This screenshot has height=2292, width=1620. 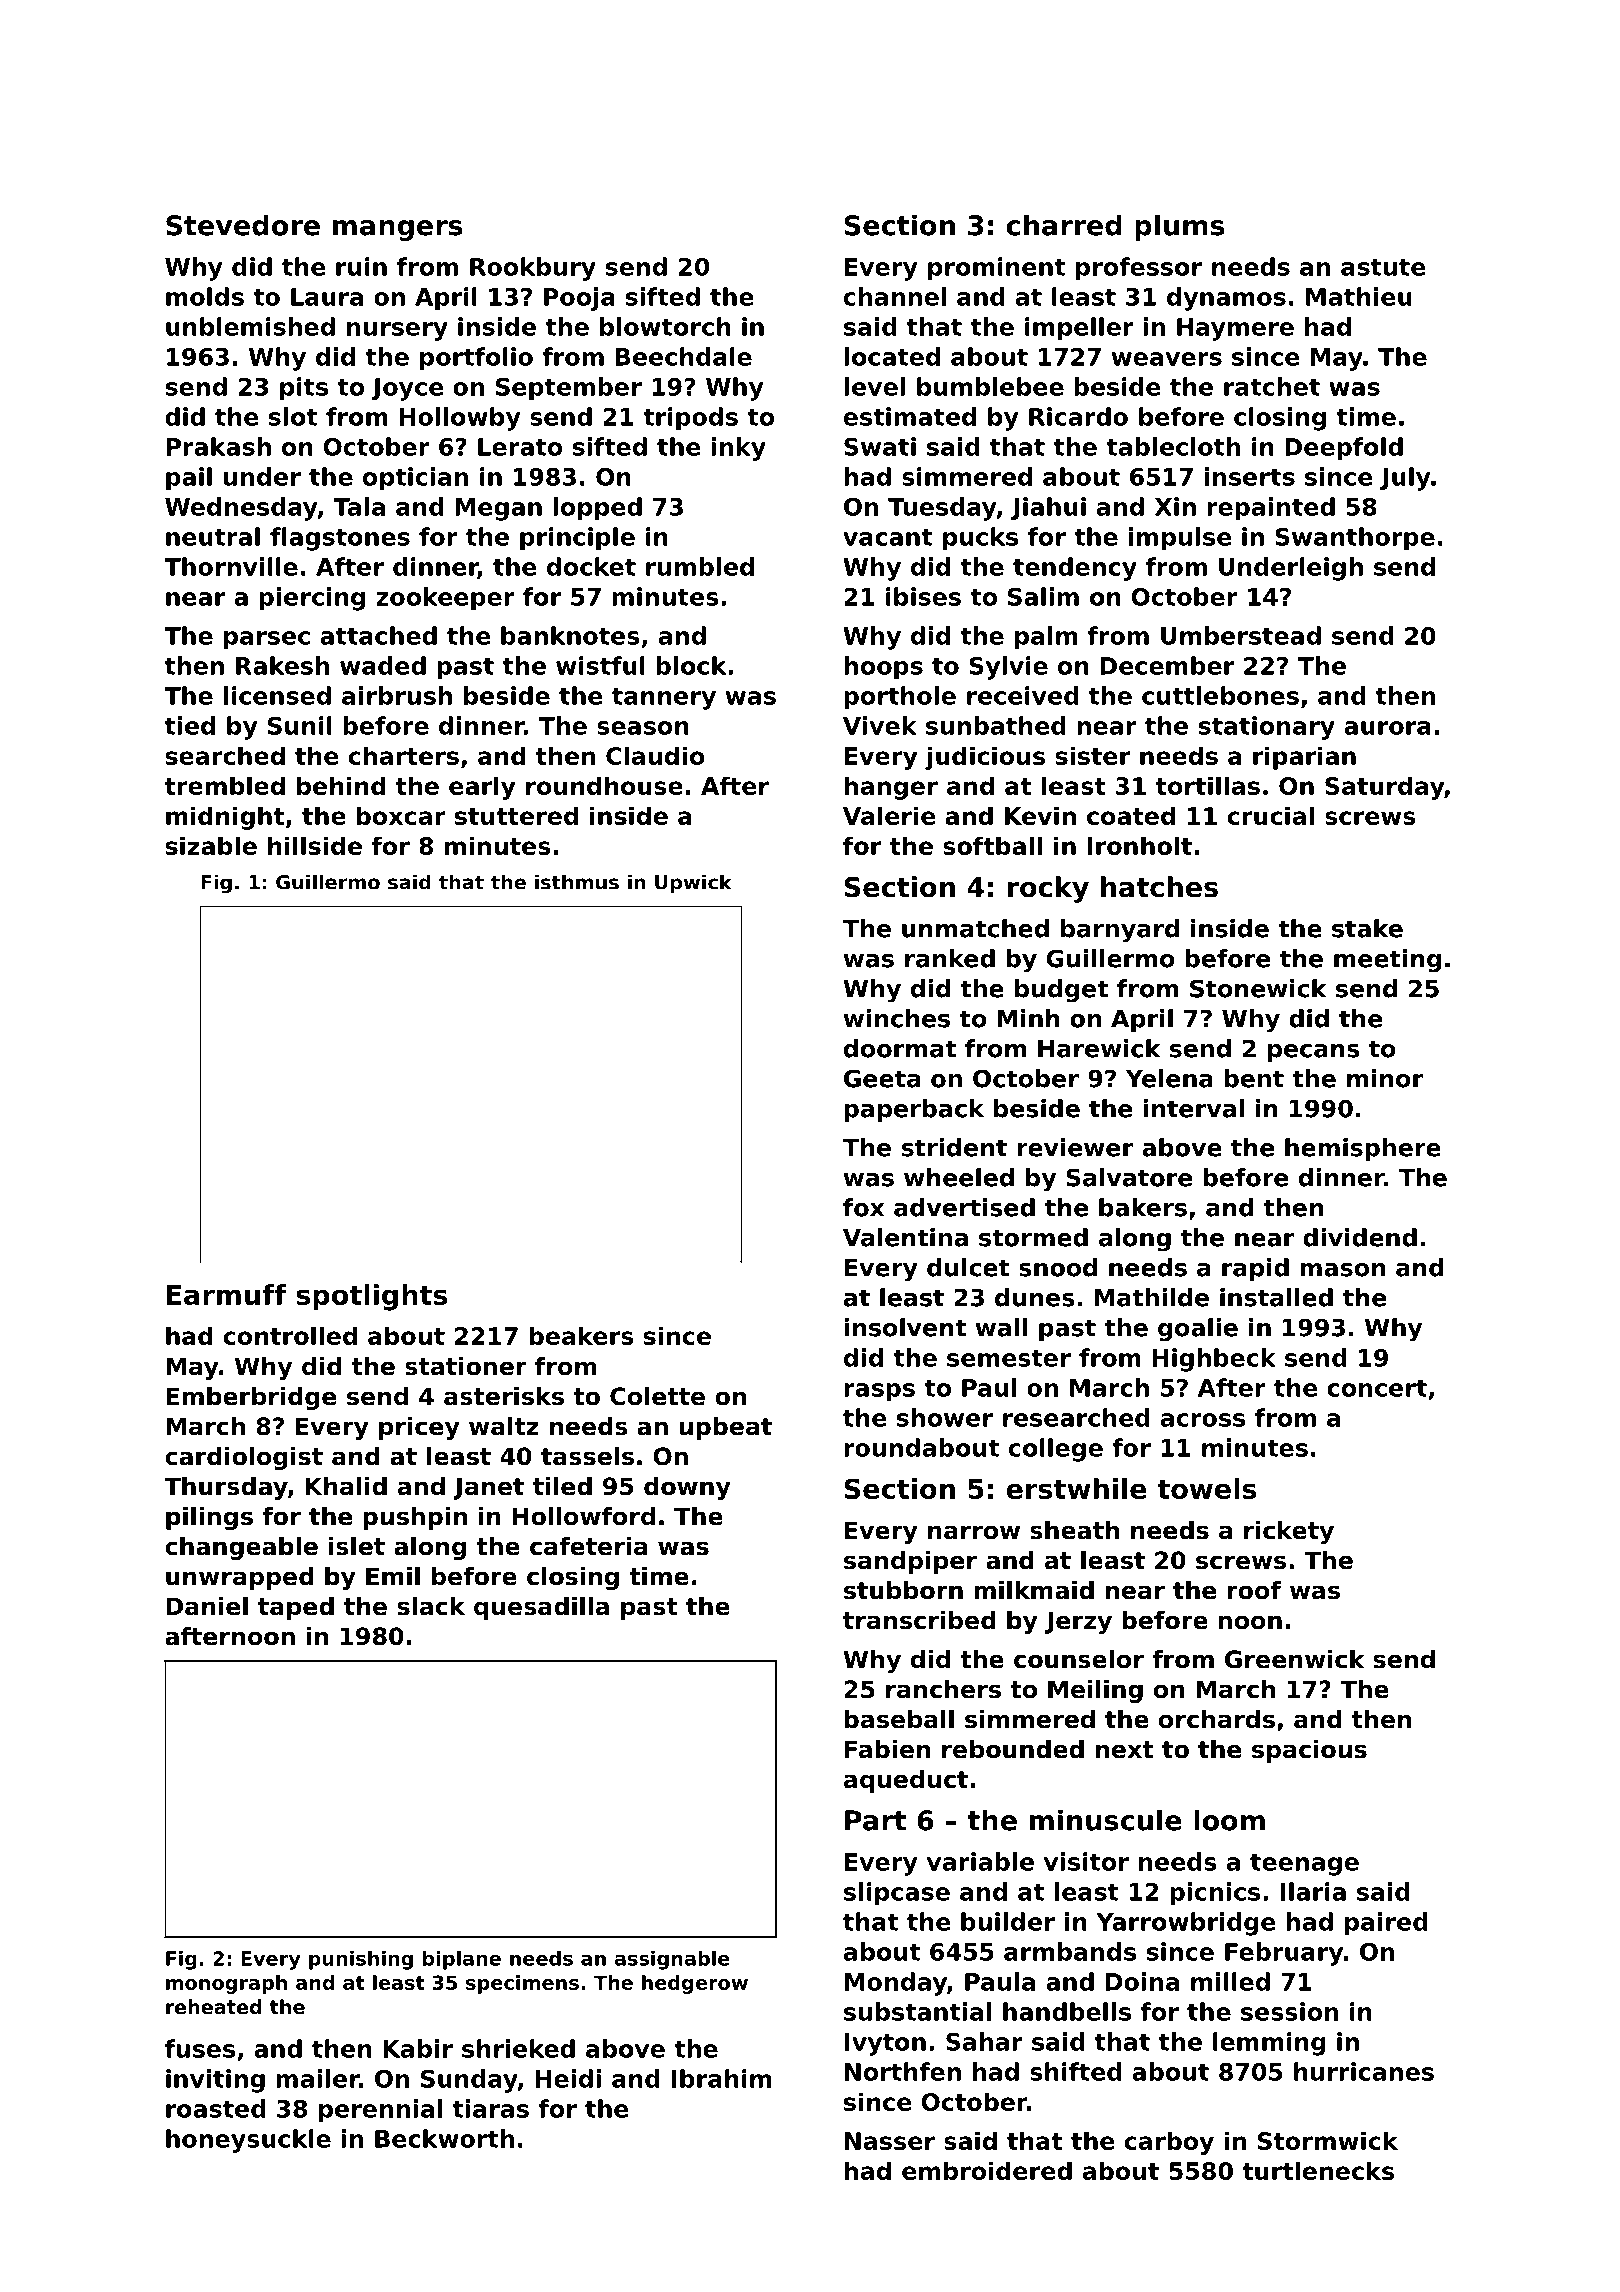 I want to click on sizable, so click(x=211, y=845).
